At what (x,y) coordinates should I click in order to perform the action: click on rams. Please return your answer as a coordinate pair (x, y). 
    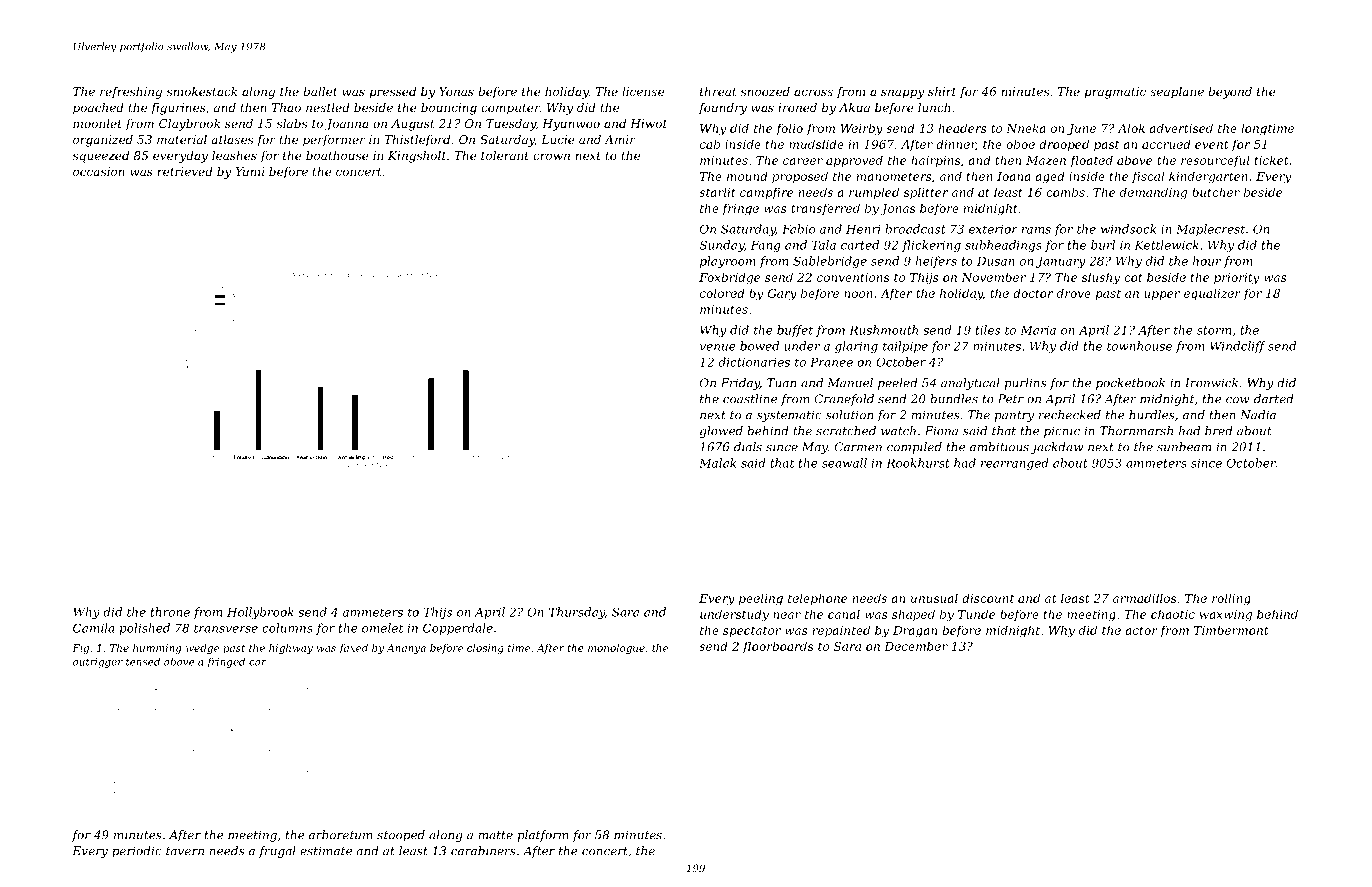
    Looking at the image, I should click on (1036, 230).
